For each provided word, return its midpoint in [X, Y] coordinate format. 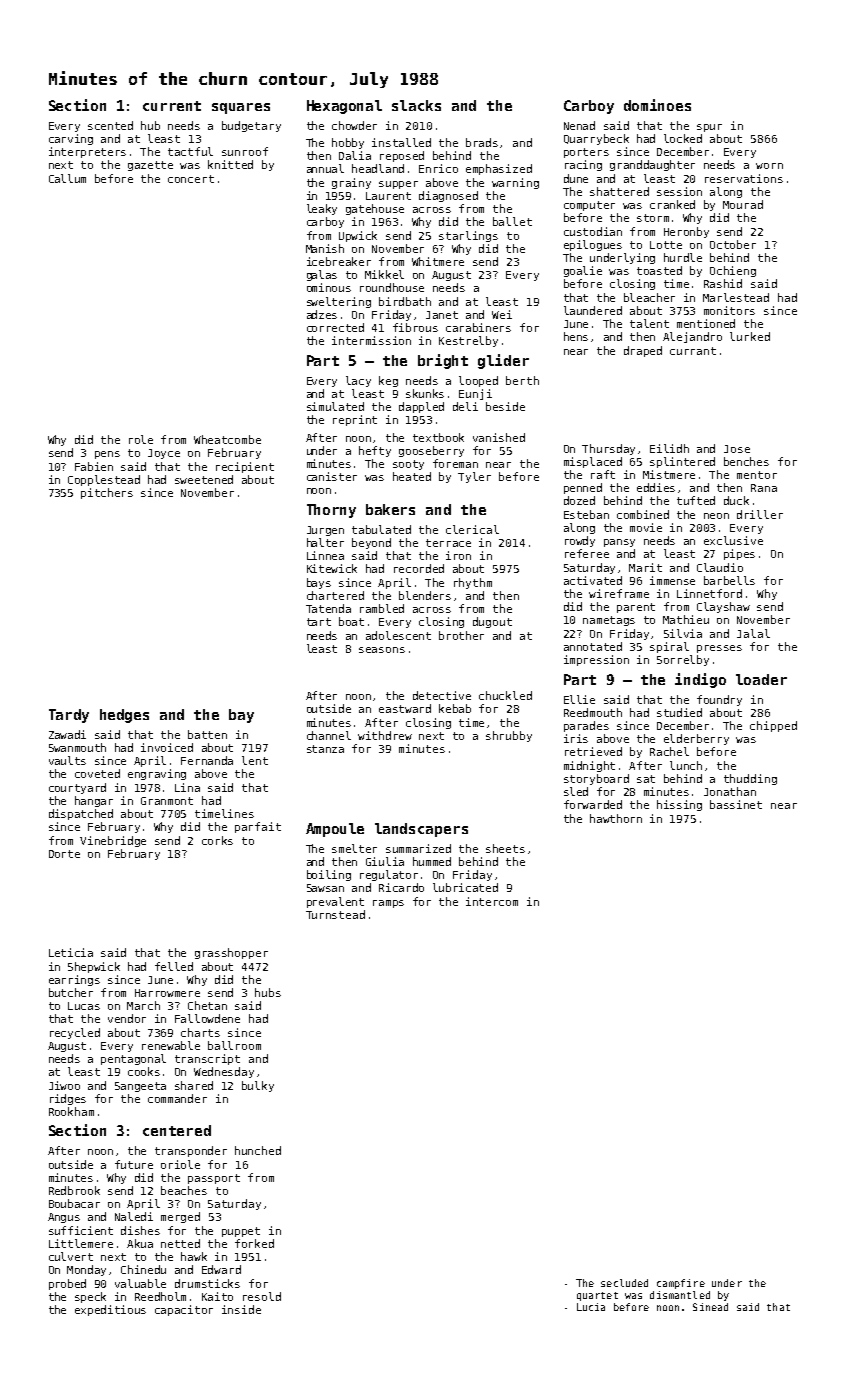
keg [388, 381]
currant [693, 351]
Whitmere [438, 261]
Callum [67, 178]
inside [241, 1309]
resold [262, 1296]
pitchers [107, 493]
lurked [750, 336]
